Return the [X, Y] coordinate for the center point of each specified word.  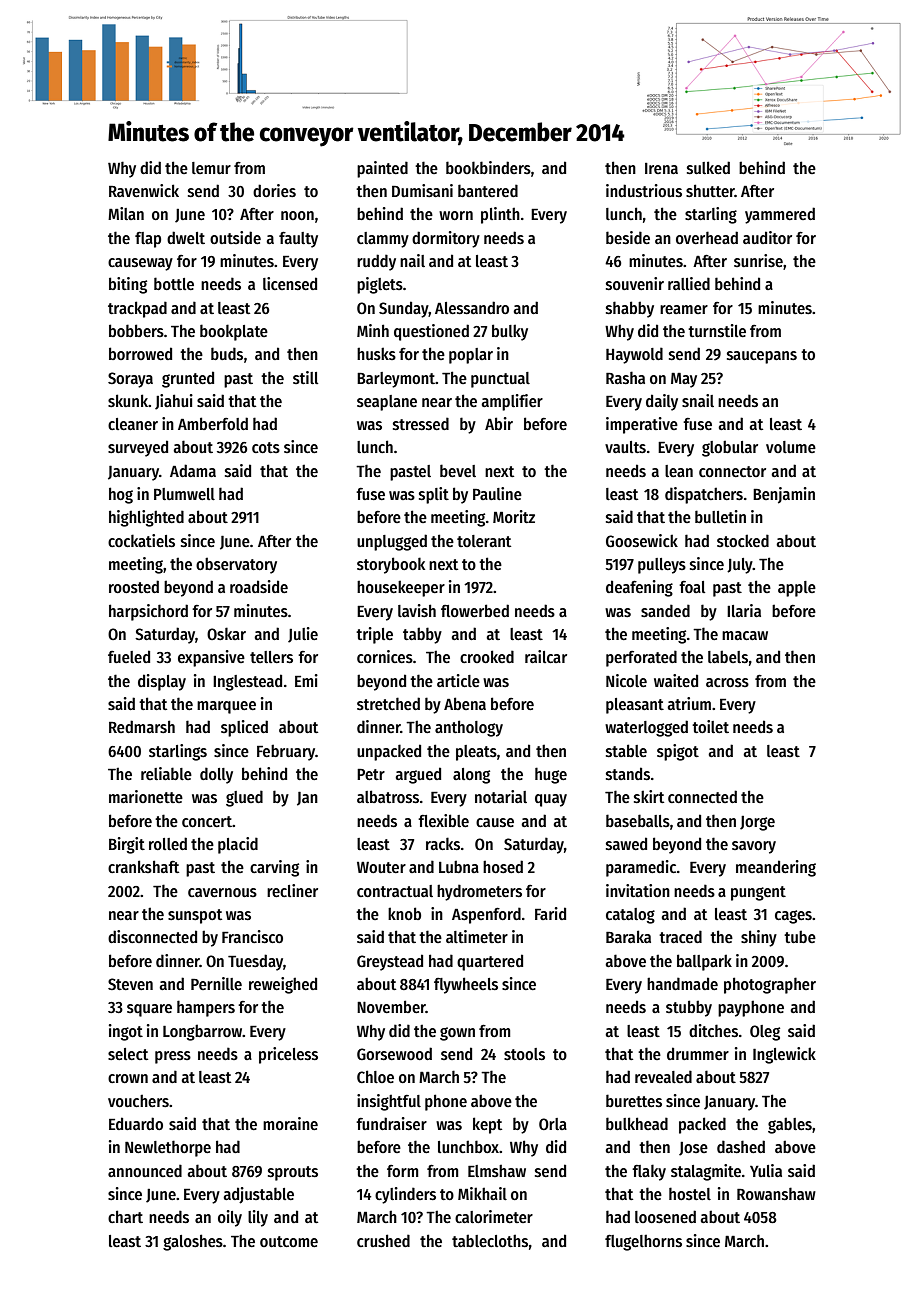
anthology [469, 728]
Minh [373, 330]
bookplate [234, 332]
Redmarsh [142, 727]
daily [662, 402]
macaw [745, 635]
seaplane [387, 403]
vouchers [138, 1101]
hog [121, 495]
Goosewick [642, 541]
